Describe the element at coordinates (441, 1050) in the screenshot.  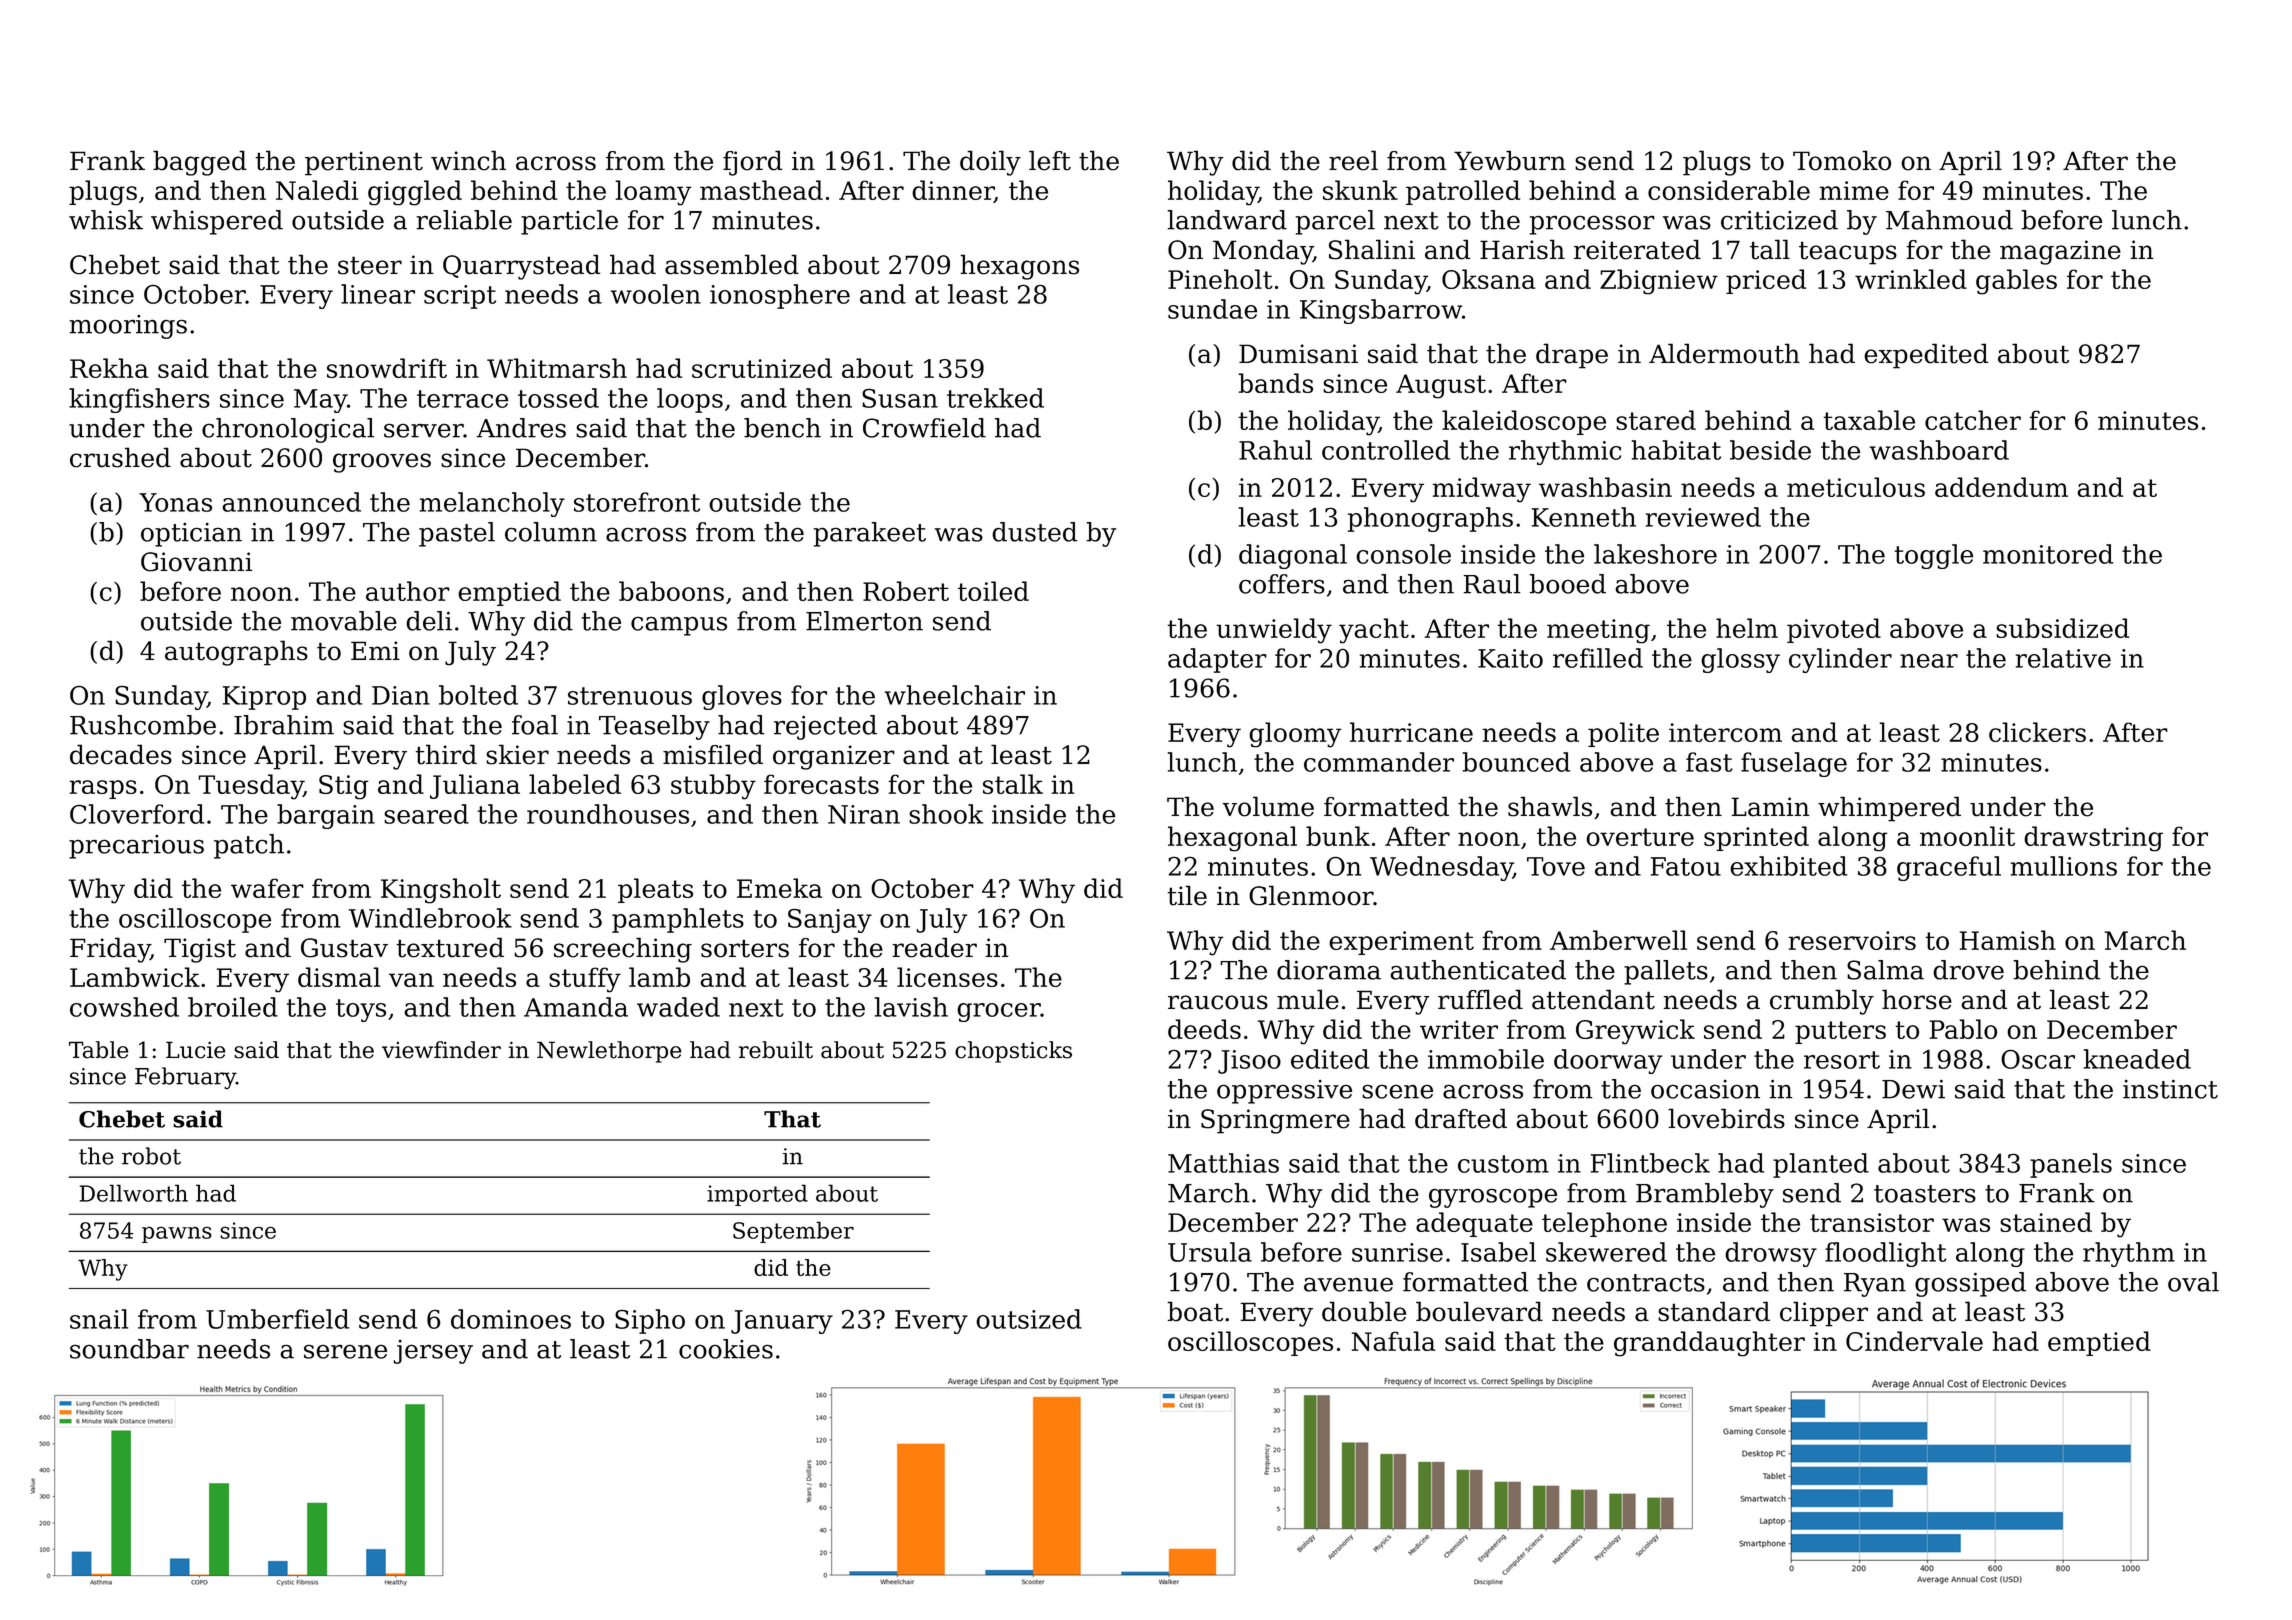
I see `viewfinder` at that location.
